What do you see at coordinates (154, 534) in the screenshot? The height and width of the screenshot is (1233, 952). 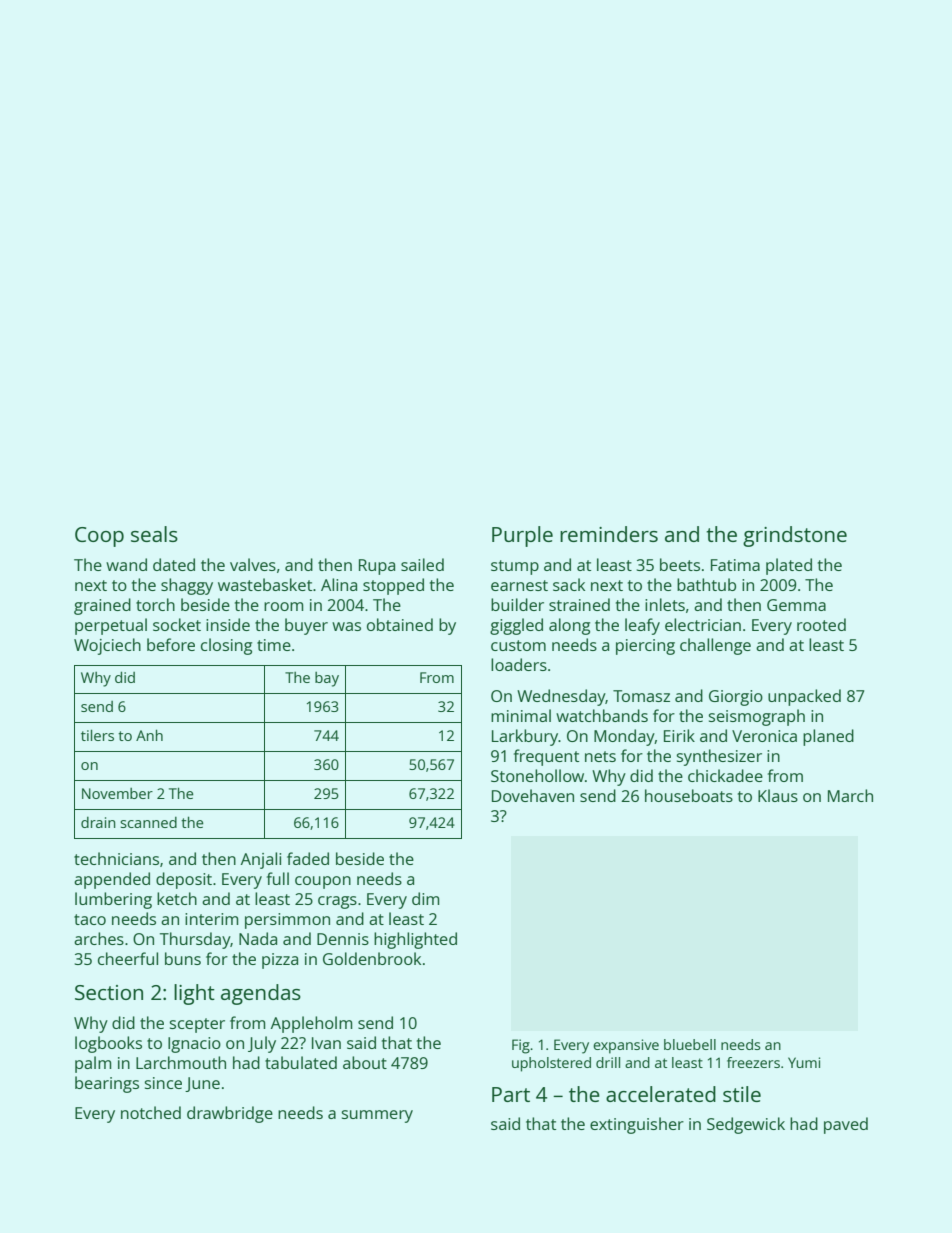 I see `seals` at bounding box center [154, 534].
